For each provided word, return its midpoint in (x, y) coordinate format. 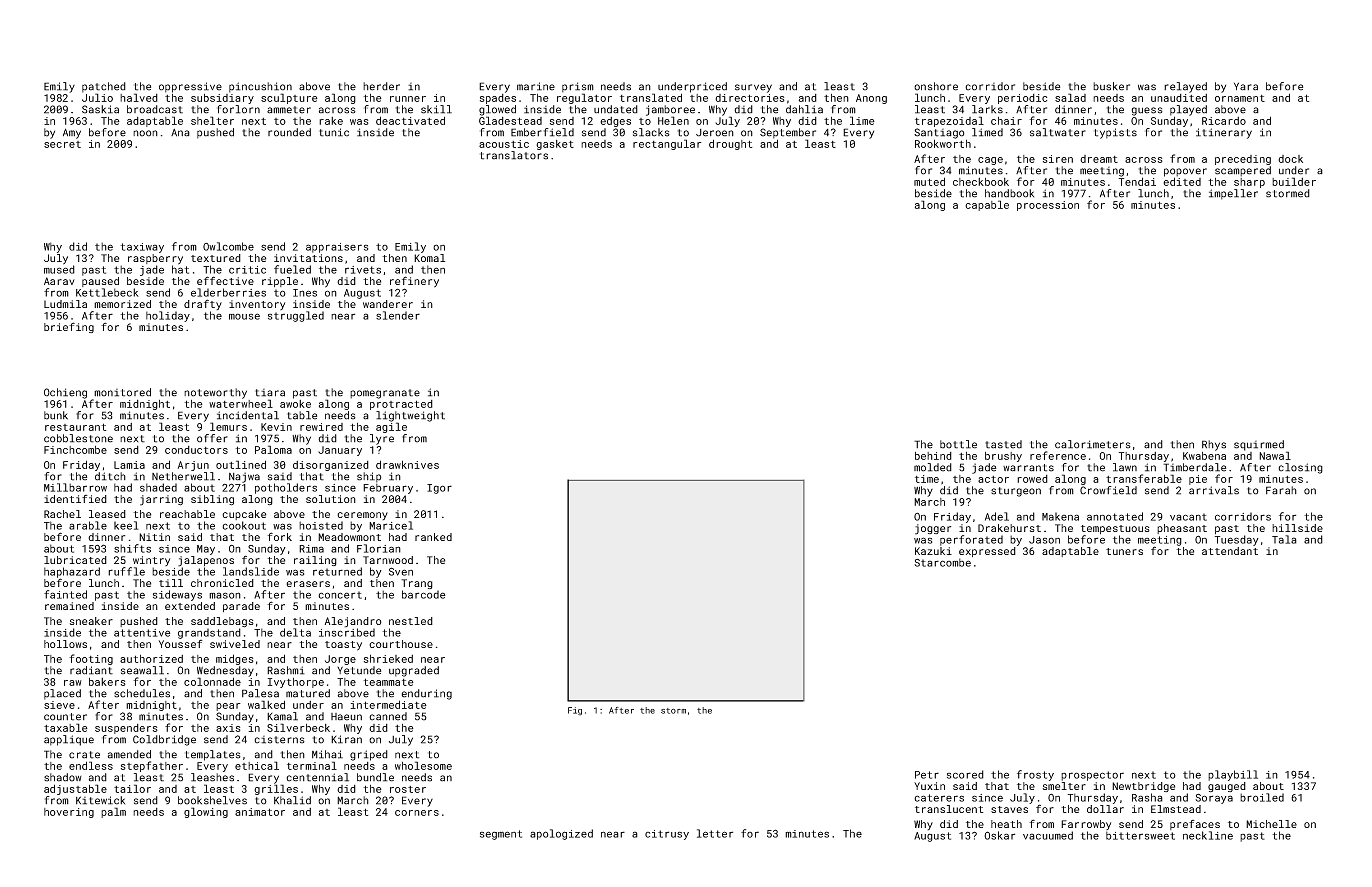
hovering (69, 813)
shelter (212, 120)
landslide (251, 571)
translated (651, 97)
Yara (1246, 86)
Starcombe (942, 562)
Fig (575, 711)
